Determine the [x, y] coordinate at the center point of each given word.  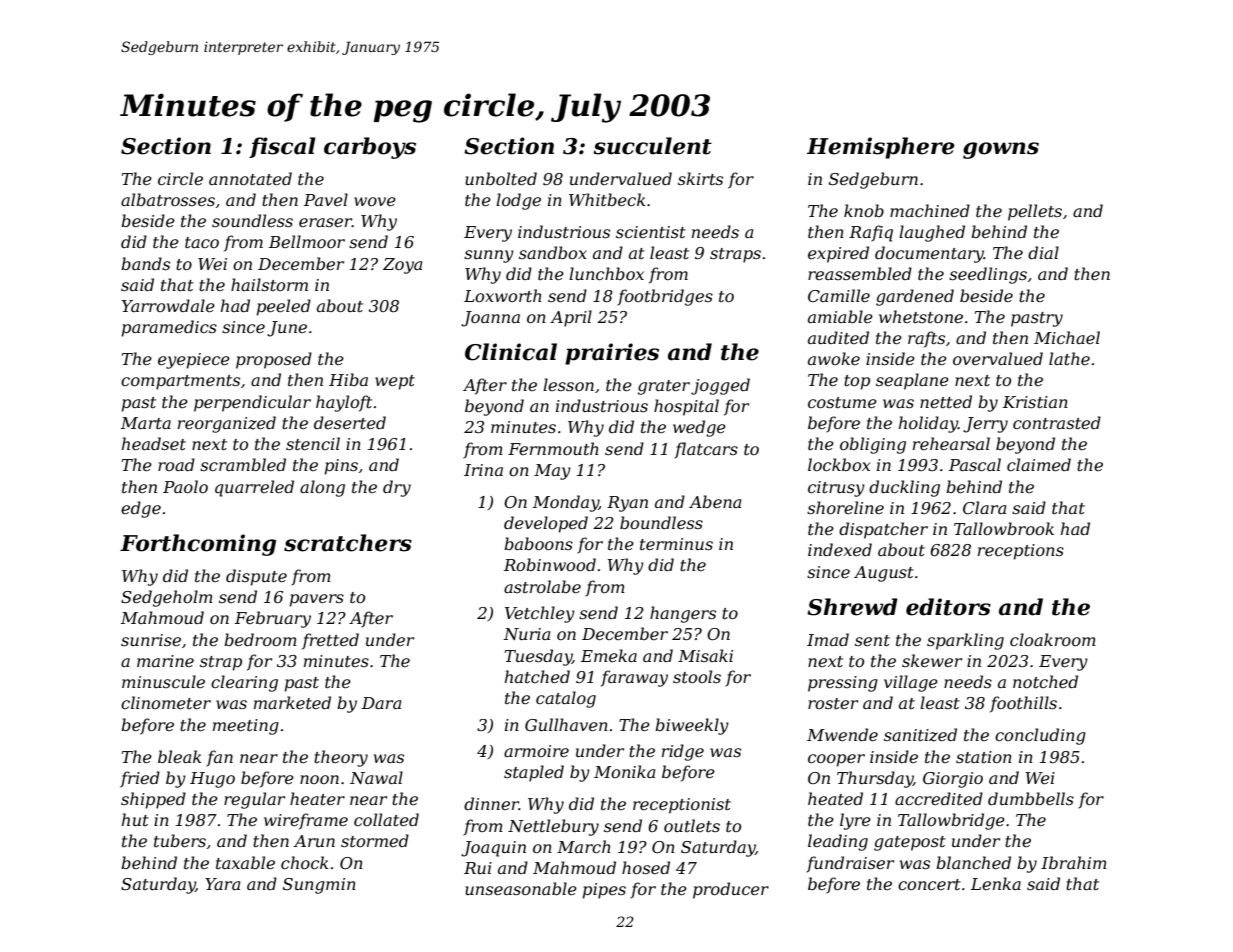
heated [835, 798]
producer [731, 890]
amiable [840, 316]
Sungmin [319, 886]
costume [842, 402]
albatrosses [168, 199]
